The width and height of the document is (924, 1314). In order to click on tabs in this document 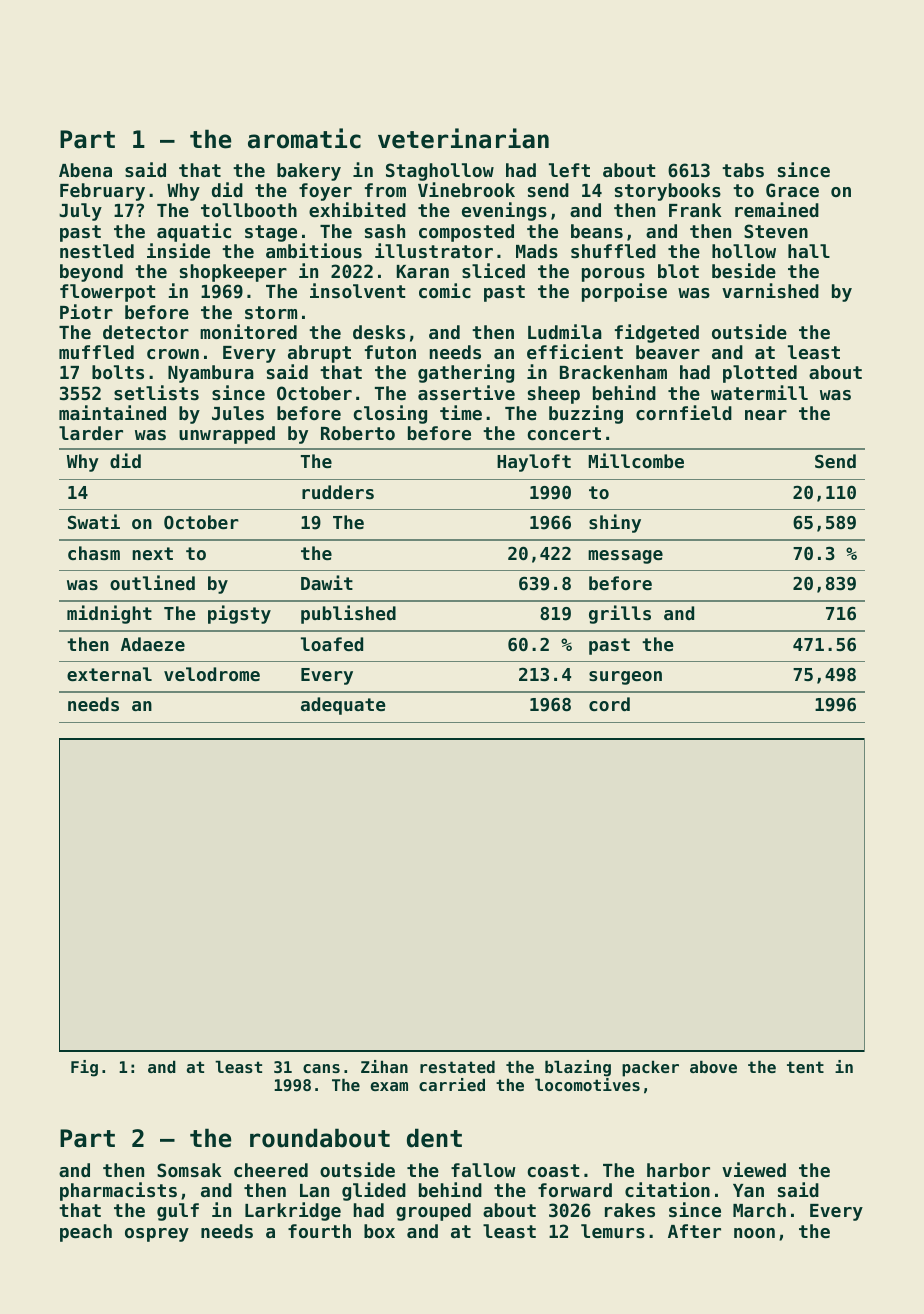, I will do `click(743, 170)`.
